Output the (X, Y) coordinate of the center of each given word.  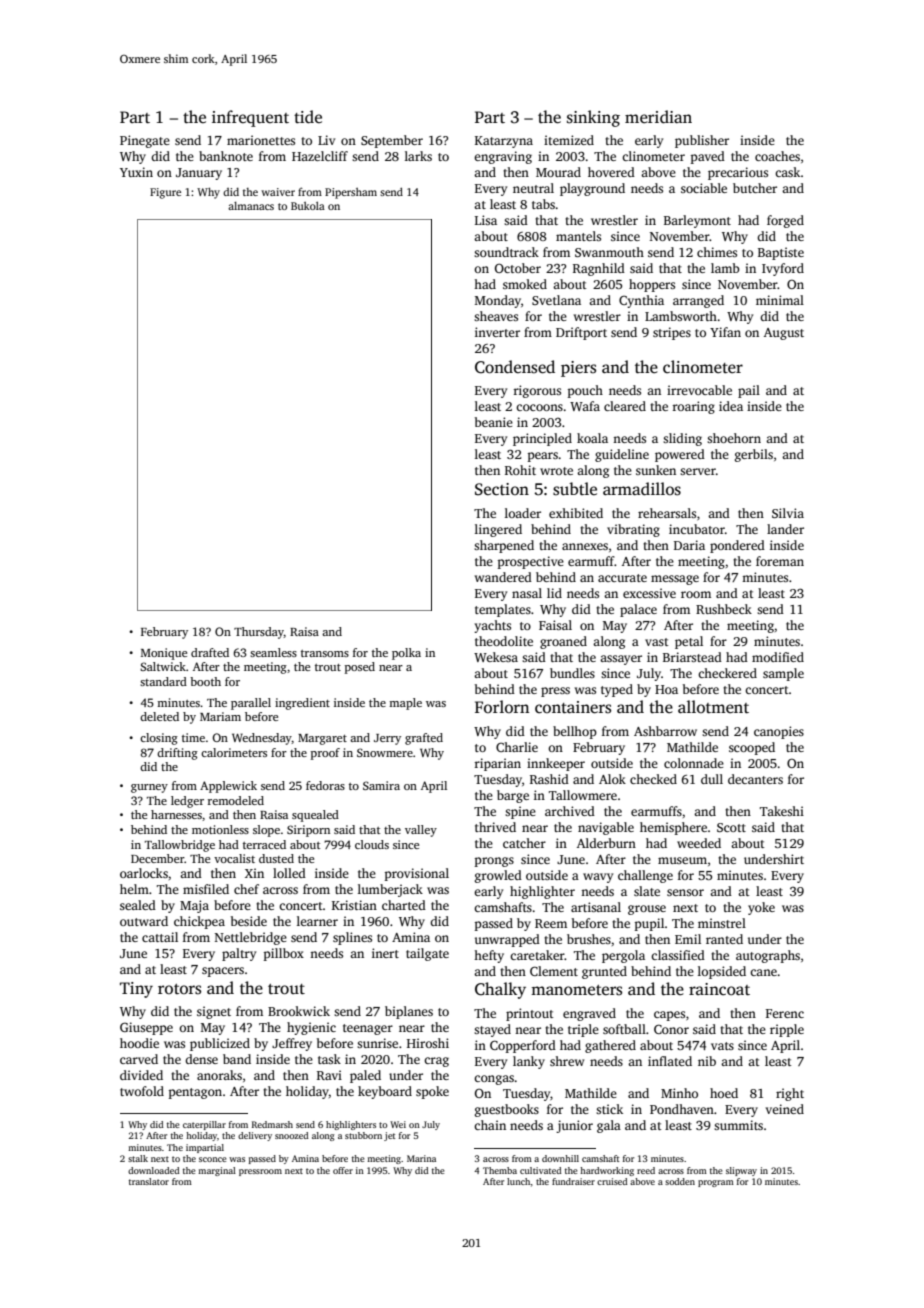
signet (214, 1012)
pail (749, 391)
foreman (780, 561)
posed (360, 668)
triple (583, 1030)
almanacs (251, 206)
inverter (497, 332)
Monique (164, 654)
